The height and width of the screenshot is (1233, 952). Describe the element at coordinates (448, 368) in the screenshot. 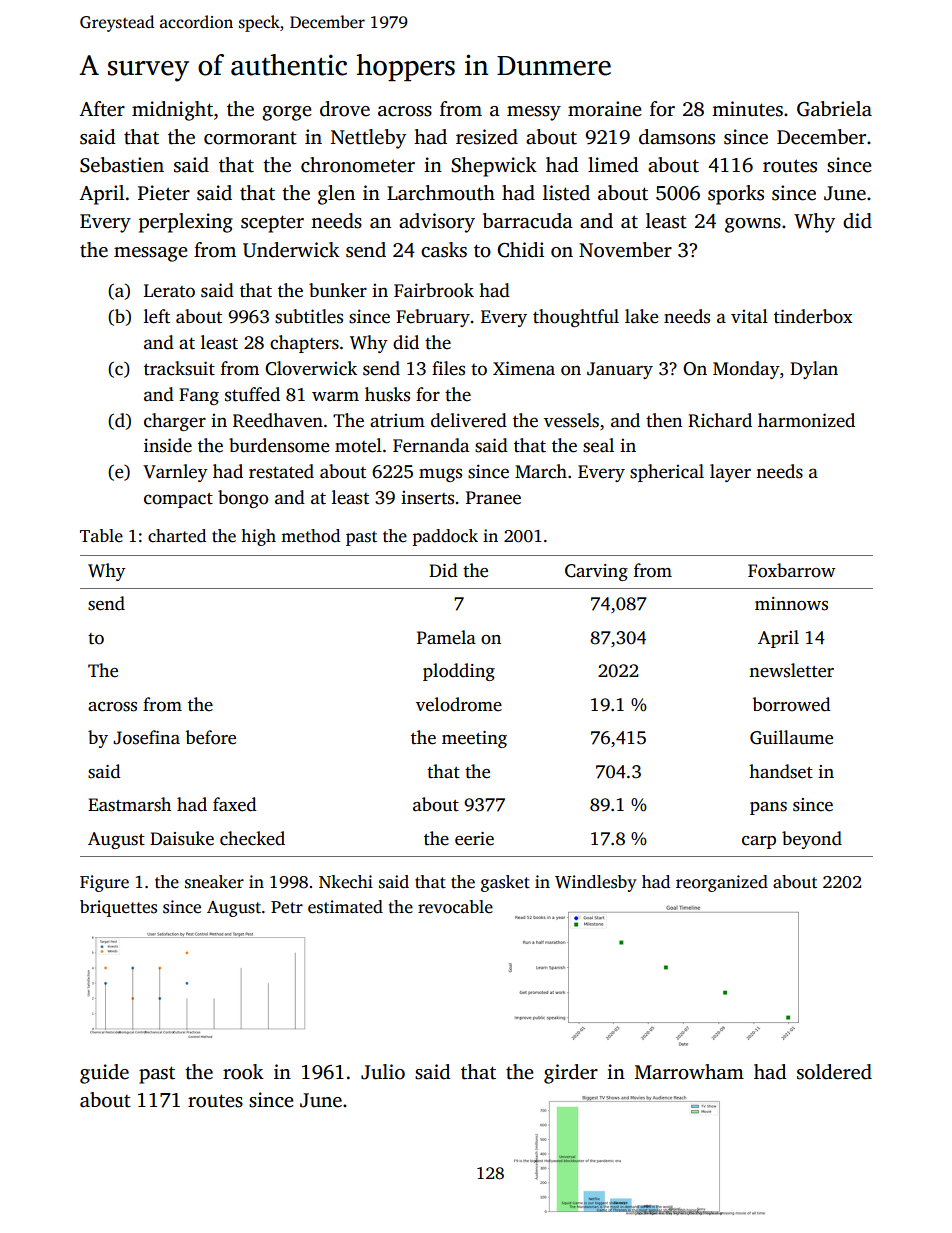

I see `files` at that location.
